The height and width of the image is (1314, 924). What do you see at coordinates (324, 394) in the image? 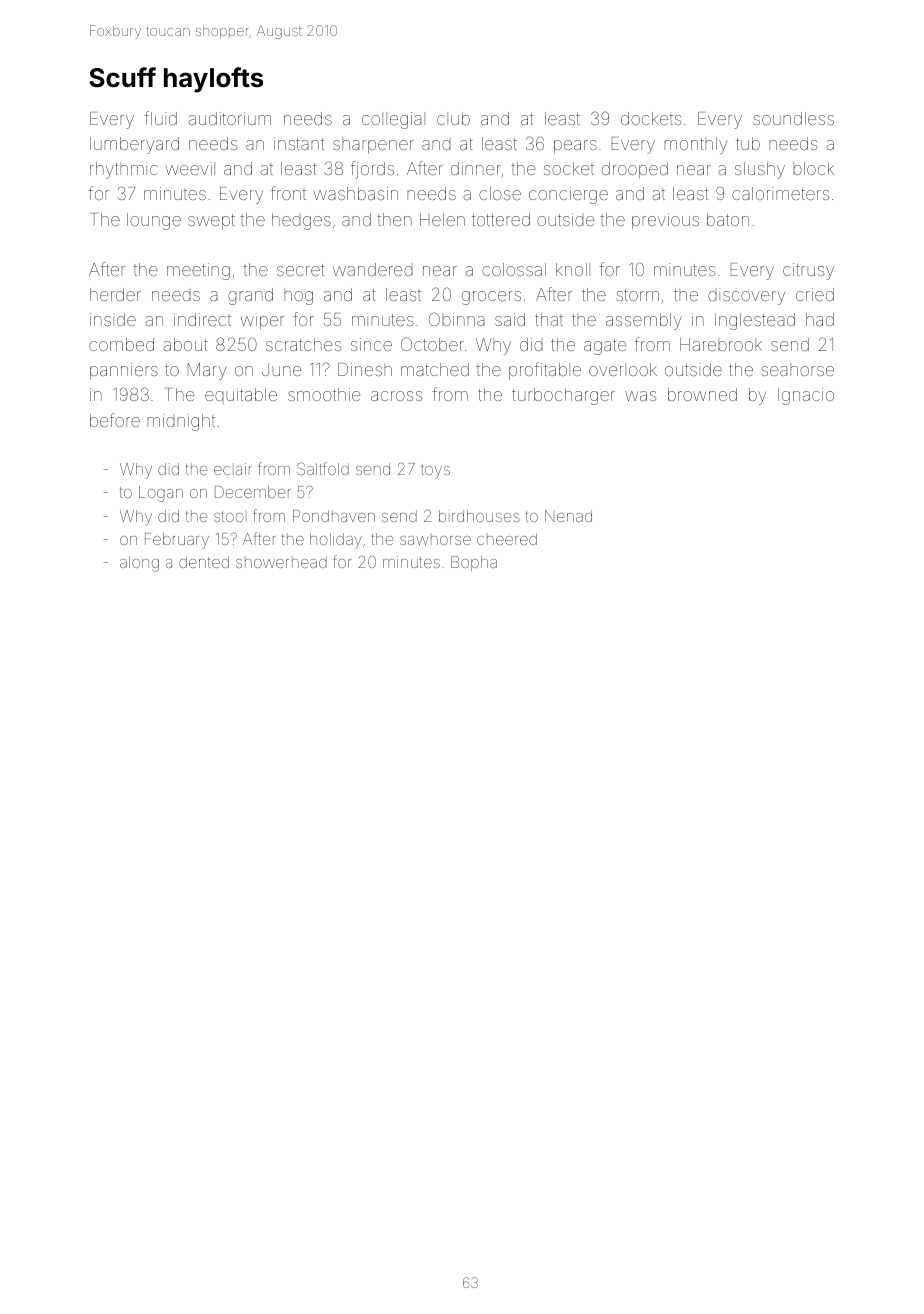
I see `smoothie` at bounding box center [324, 394].
